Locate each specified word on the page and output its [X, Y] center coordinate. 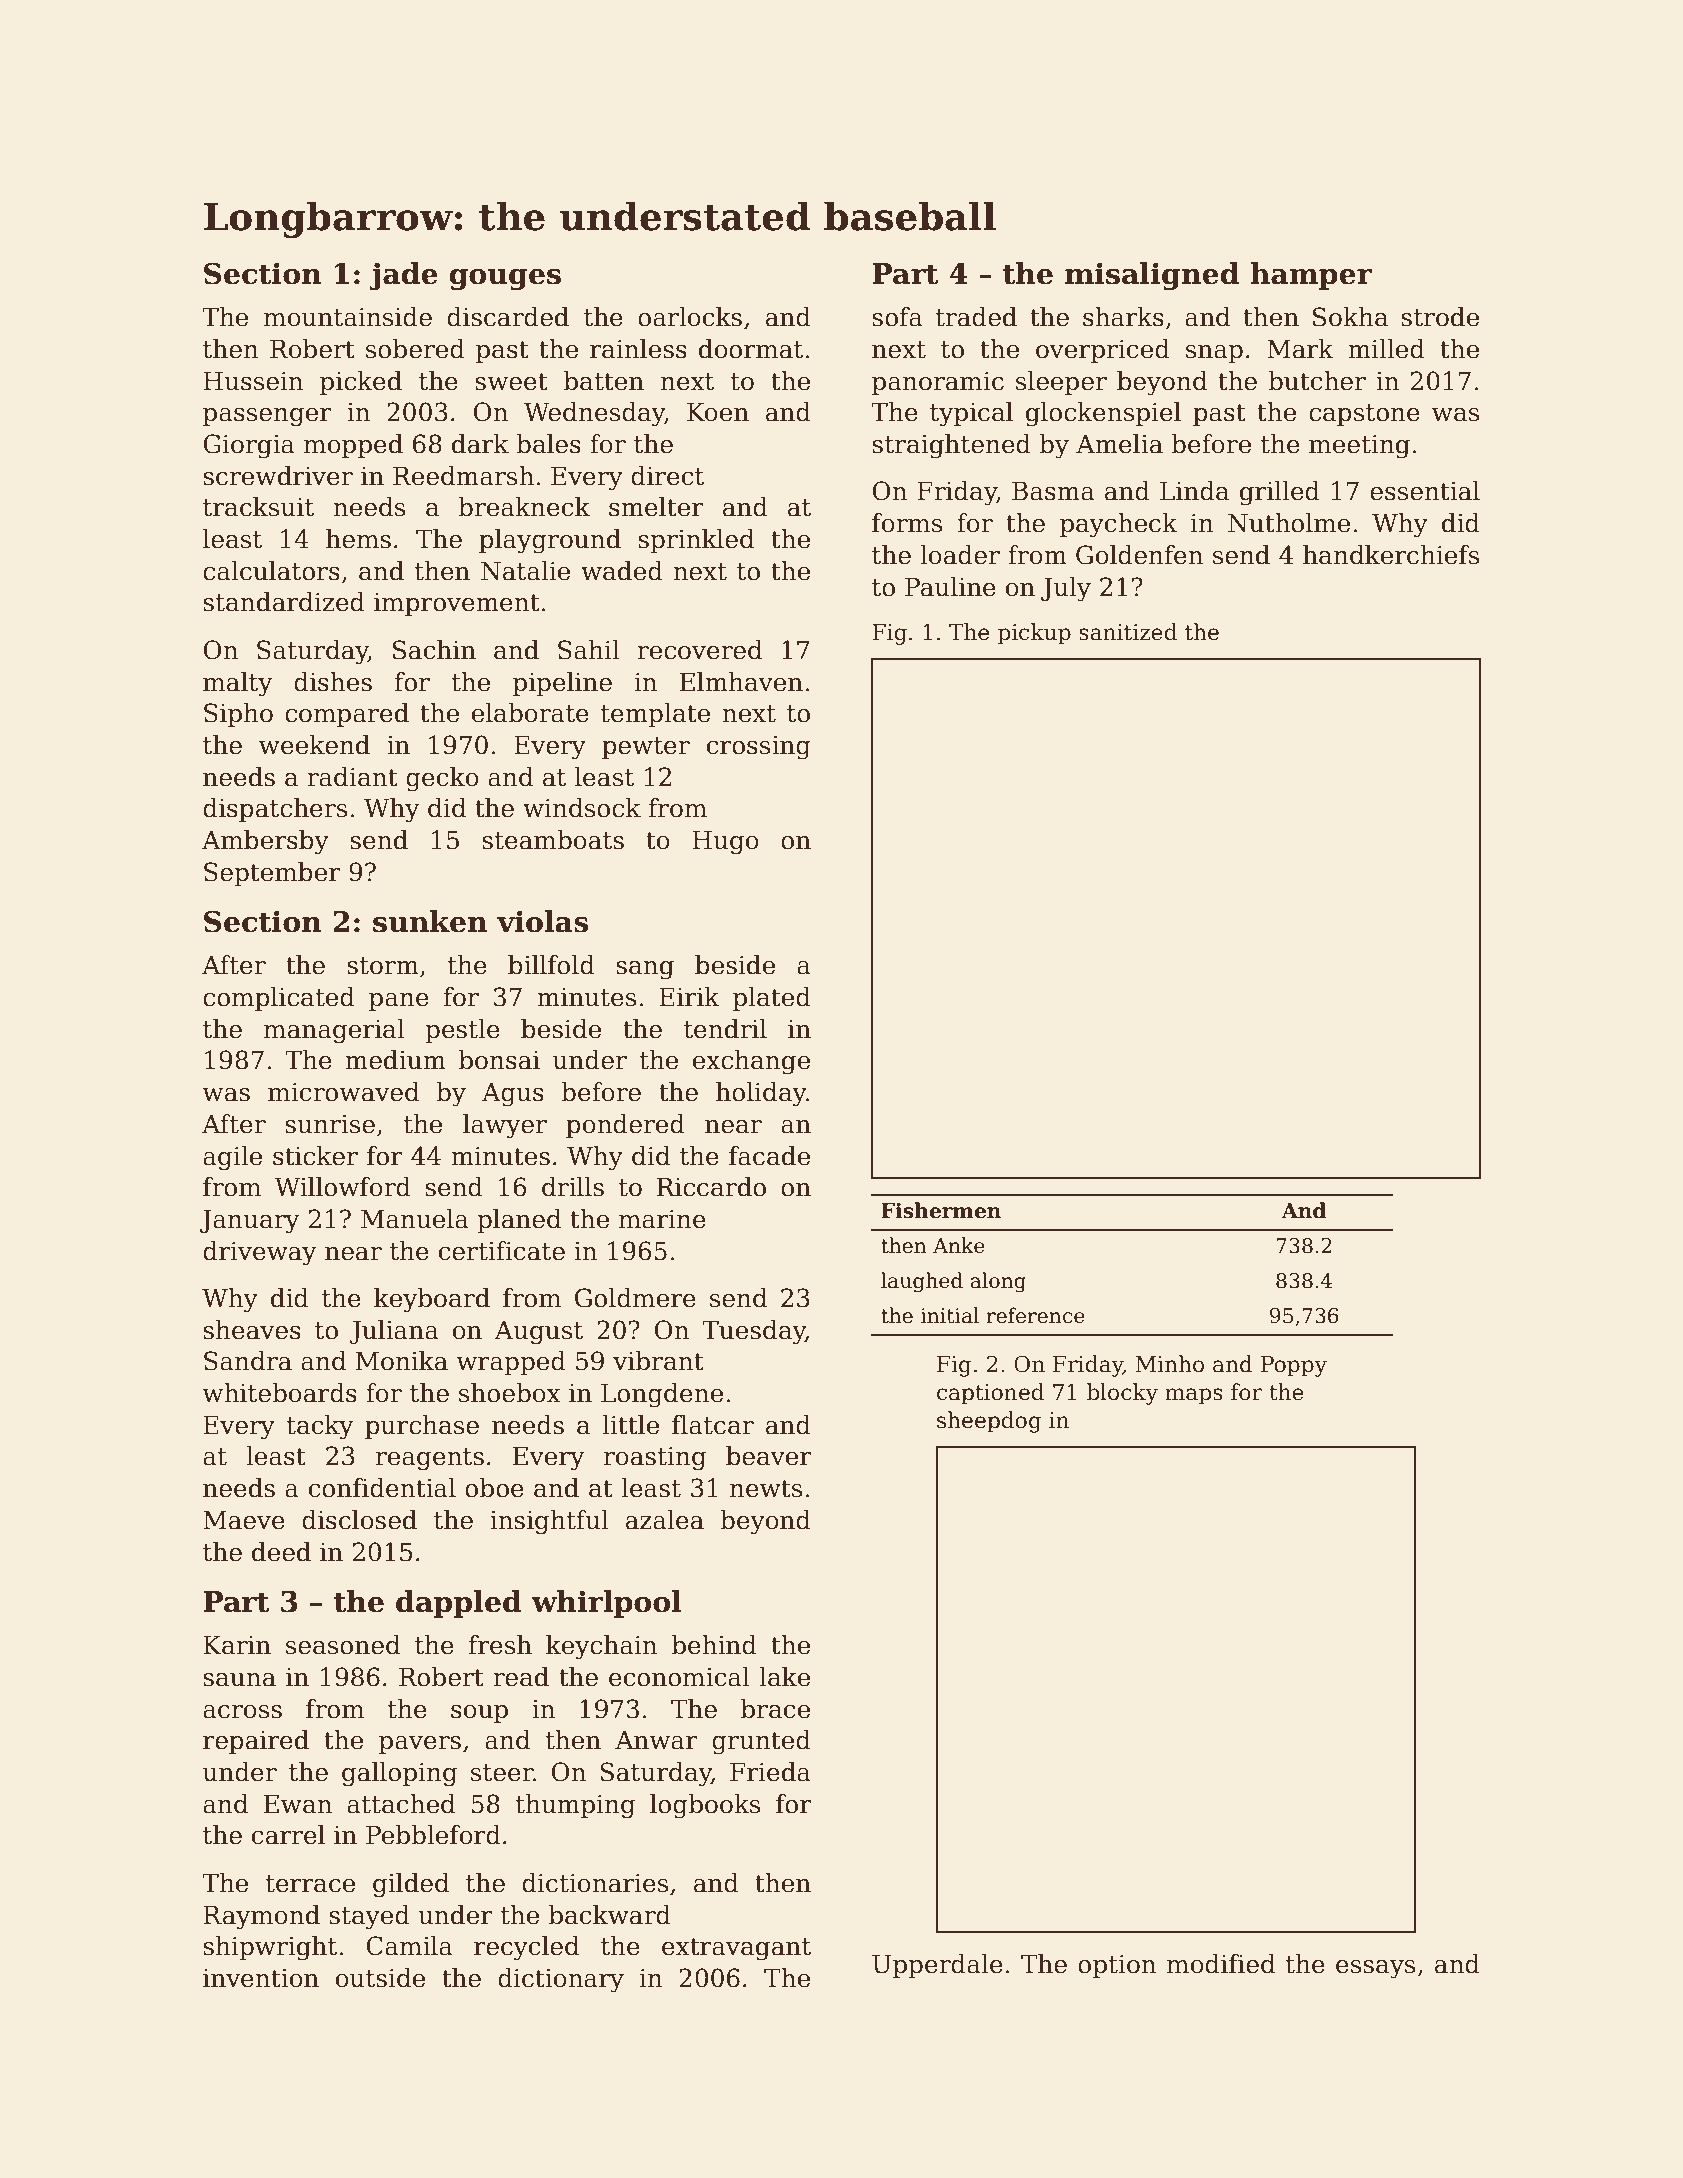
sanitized [1128, 632]
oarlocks [690, 317]
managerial [334, 1031]
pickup [1034, 634]
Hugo [725, 843]
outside [380, 1978]
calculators [271, 571]
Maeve [244, 1520]
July [1066, 589]
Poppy [1294, 1366]
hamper [1311, 276]
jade [404, 276]
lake [784, 1677]
